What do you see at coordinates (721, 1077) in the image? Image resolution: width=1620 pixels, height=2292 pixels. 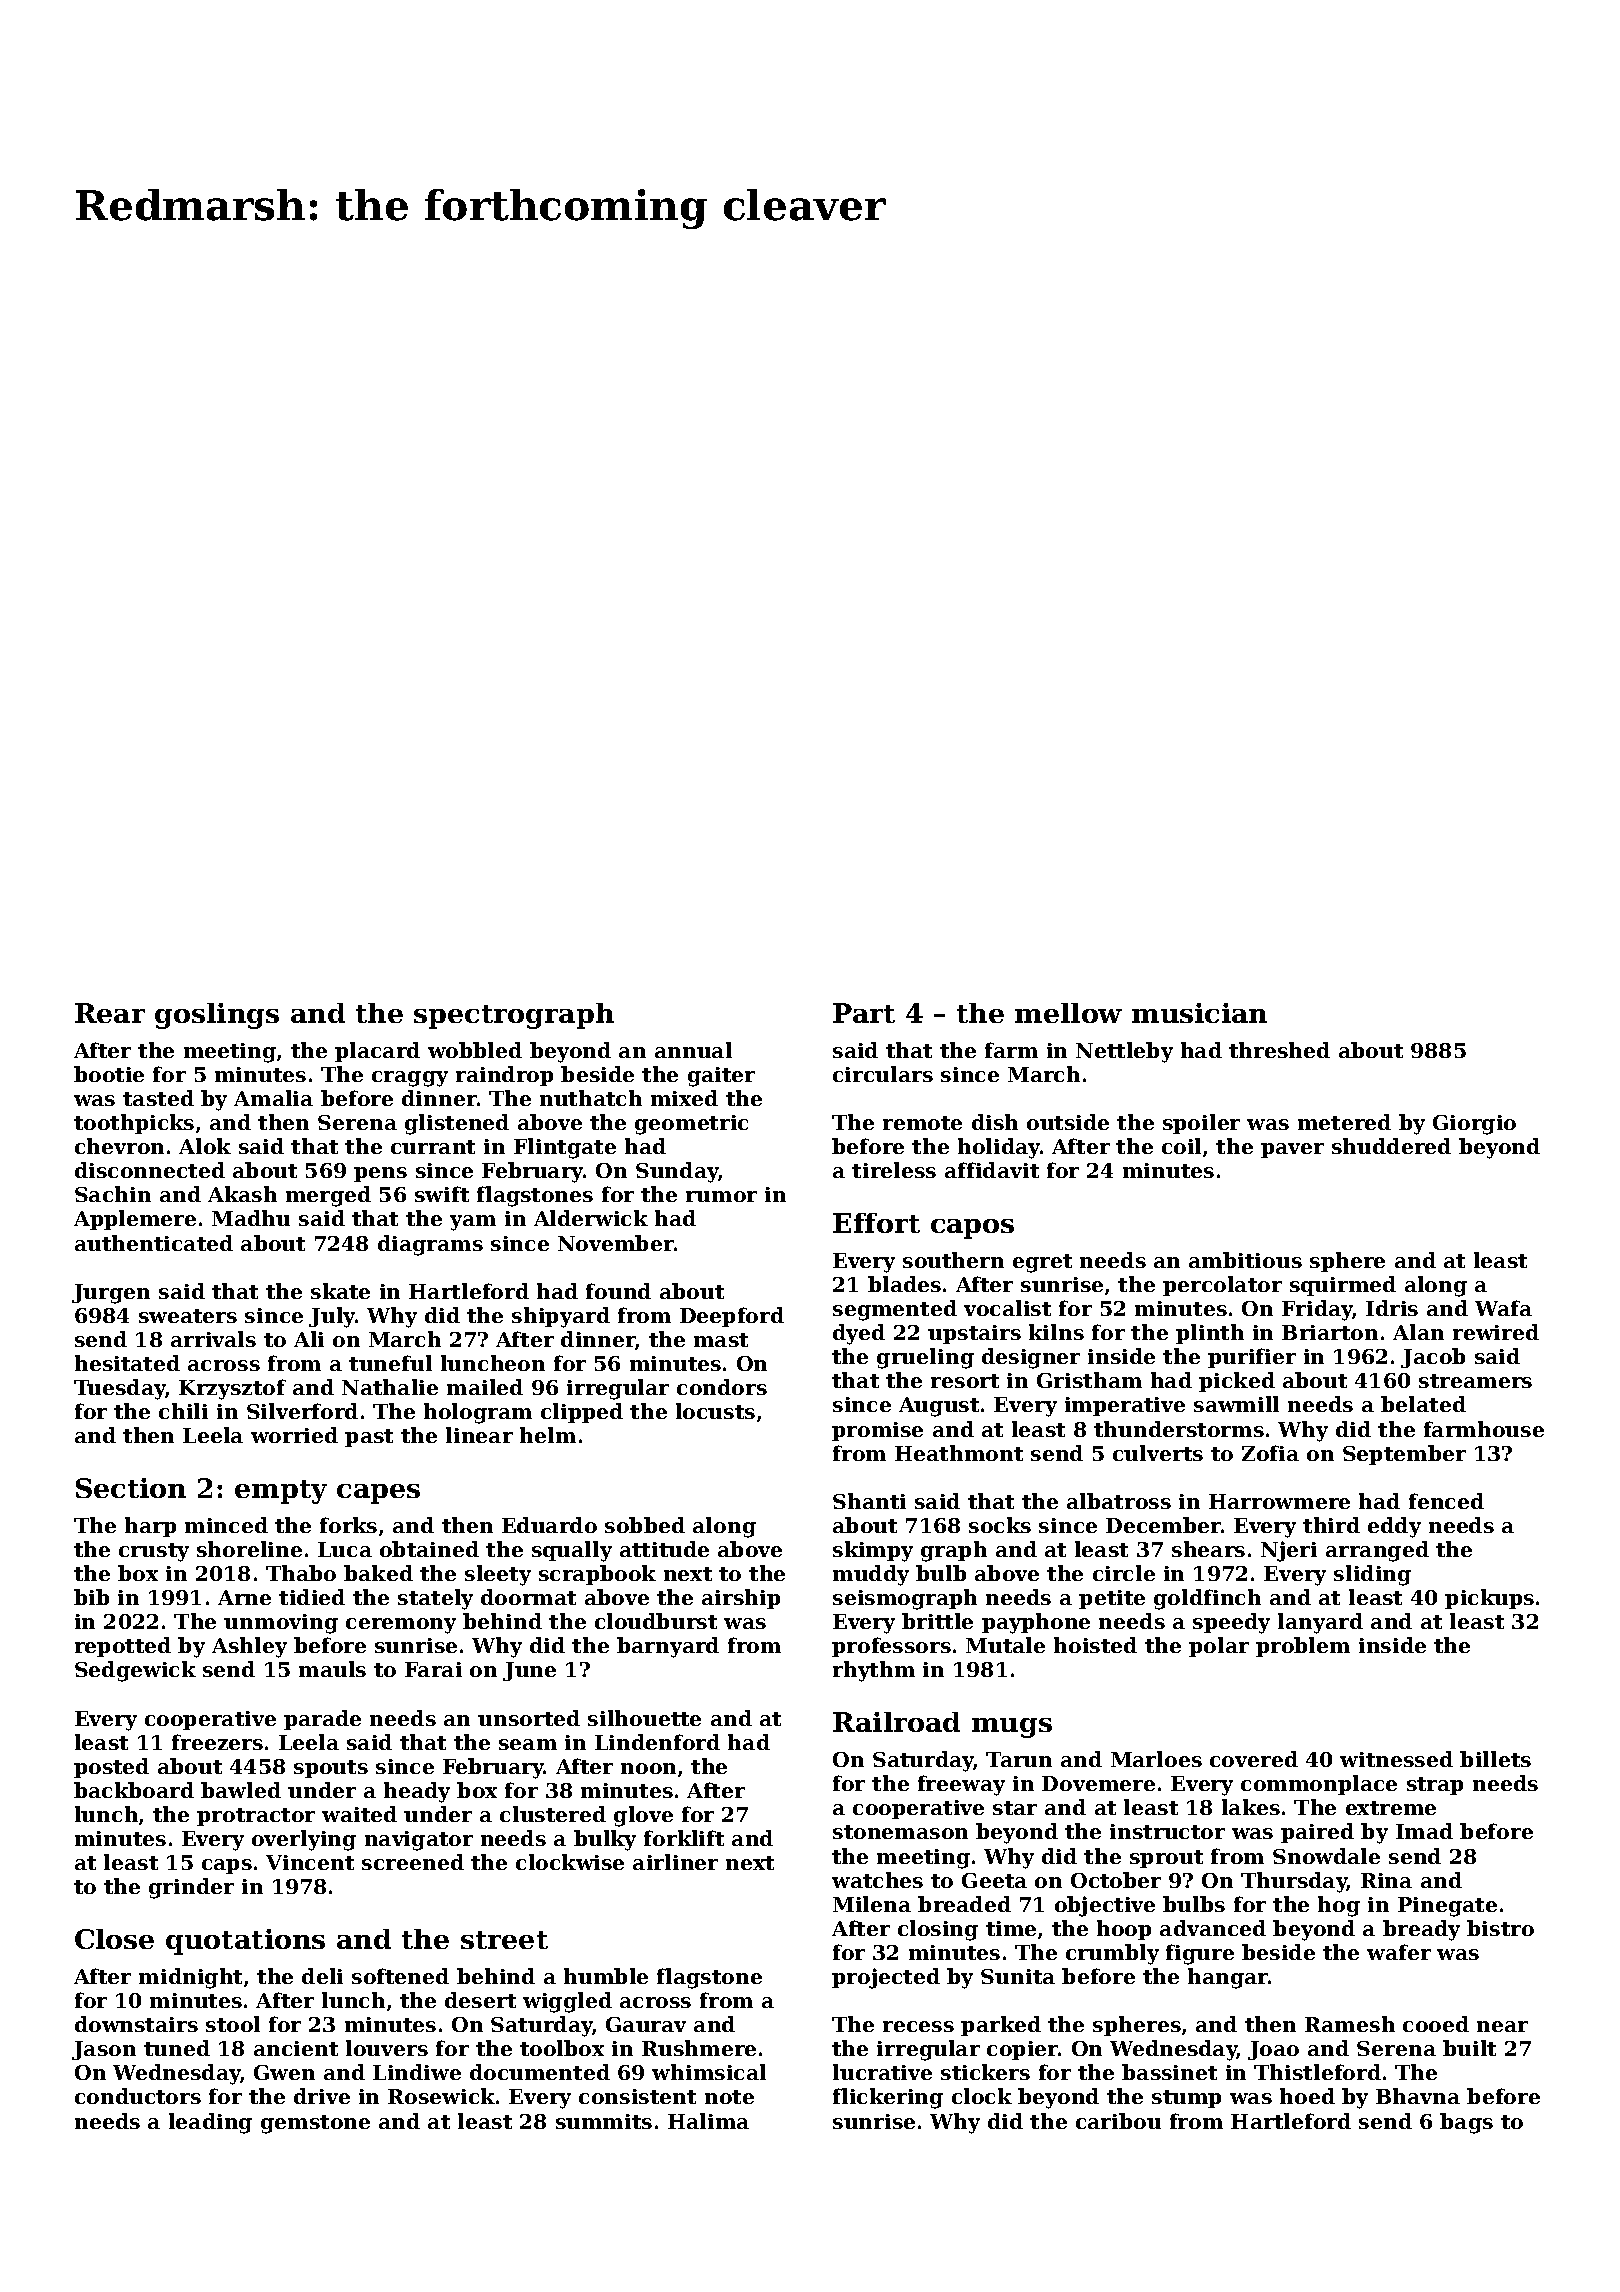 I see `gaiter` at bounding box center [721, 1077].
